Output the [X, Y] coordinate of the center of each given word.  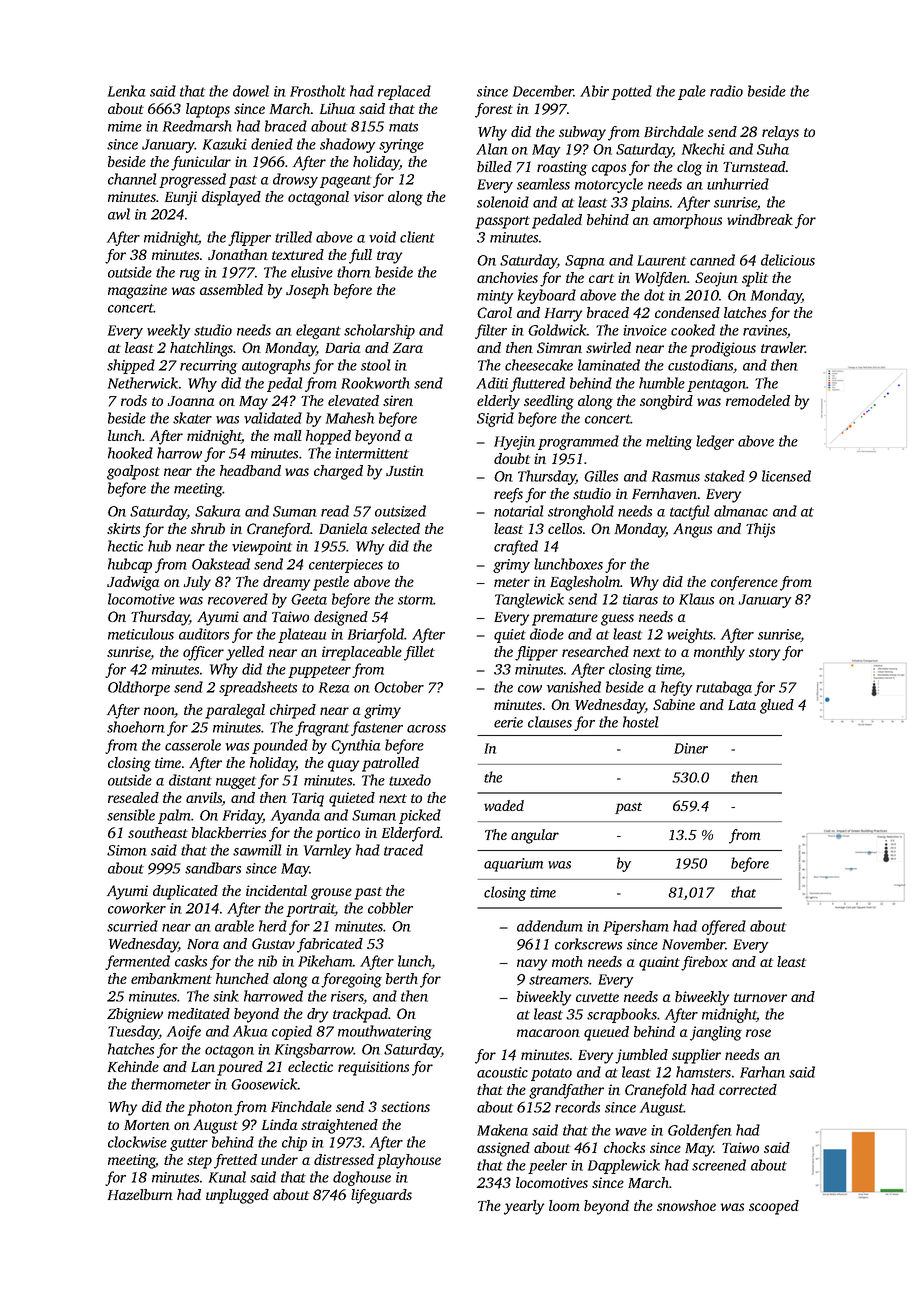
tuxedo [410, 780]
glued [777, 706]
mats [403, 127]
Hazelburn [140, 1194]
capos [609, 170]
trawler [783, 347]
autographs [276, 366]
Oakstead [221, 564]
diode [547, 634]
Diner [691, 748]
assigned [503, 1149]
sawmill [257, 850]
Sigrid [495, 419]
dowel [251, 91]
